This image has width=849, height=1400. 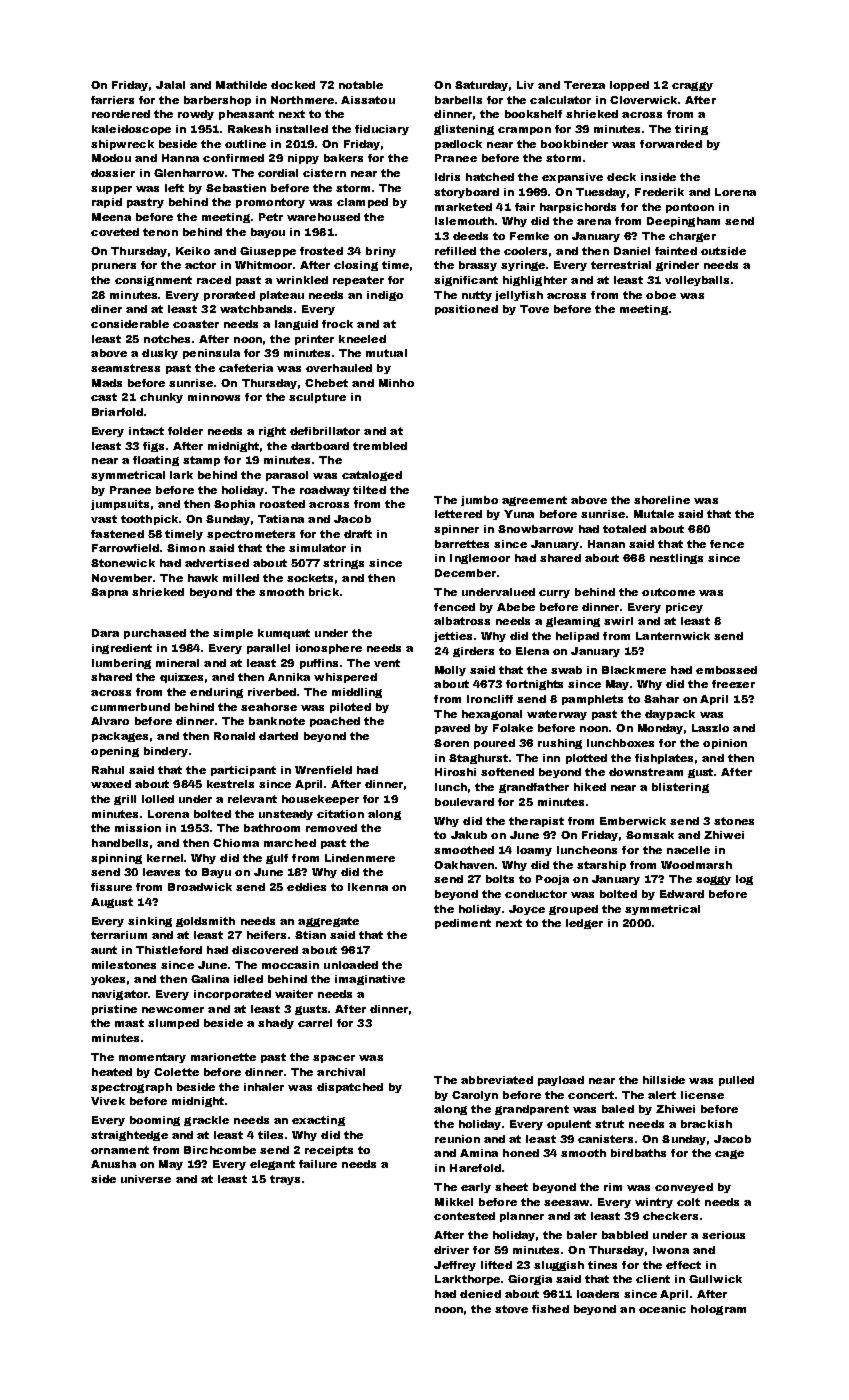 I want to click on universe, so click(x=146, y=1179).
